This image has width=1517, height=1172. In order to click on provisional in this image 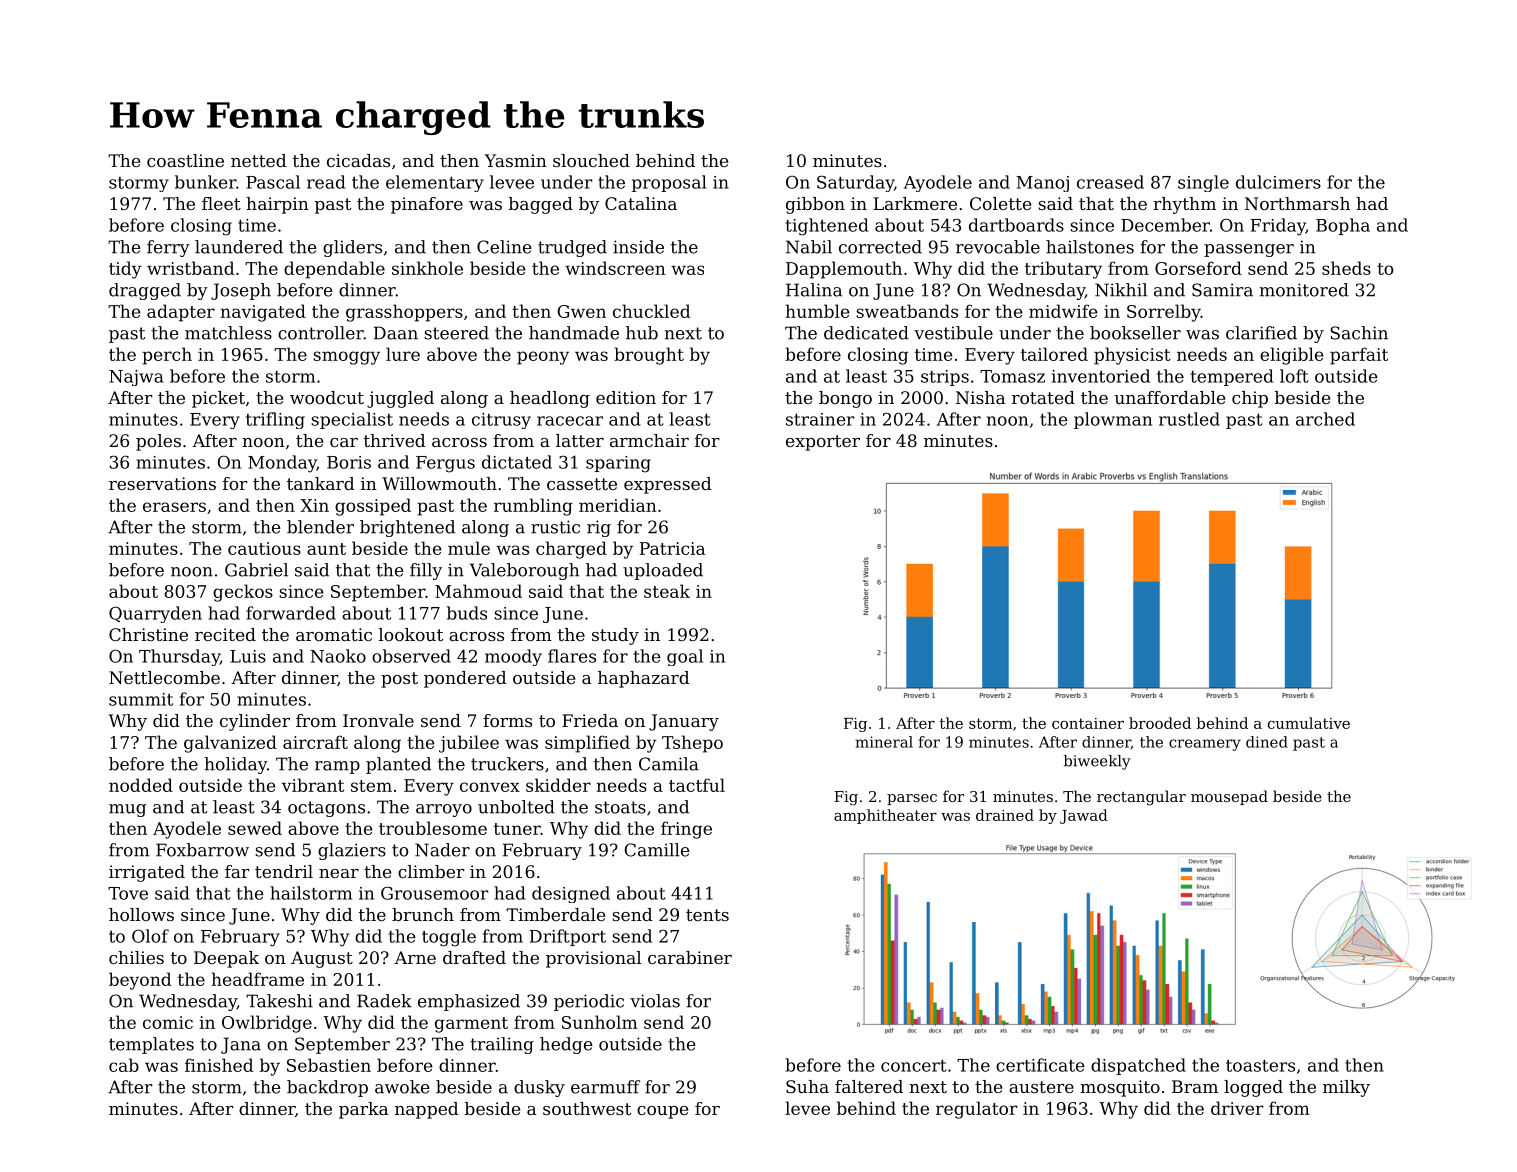, I will do `click(593, 959)`.
